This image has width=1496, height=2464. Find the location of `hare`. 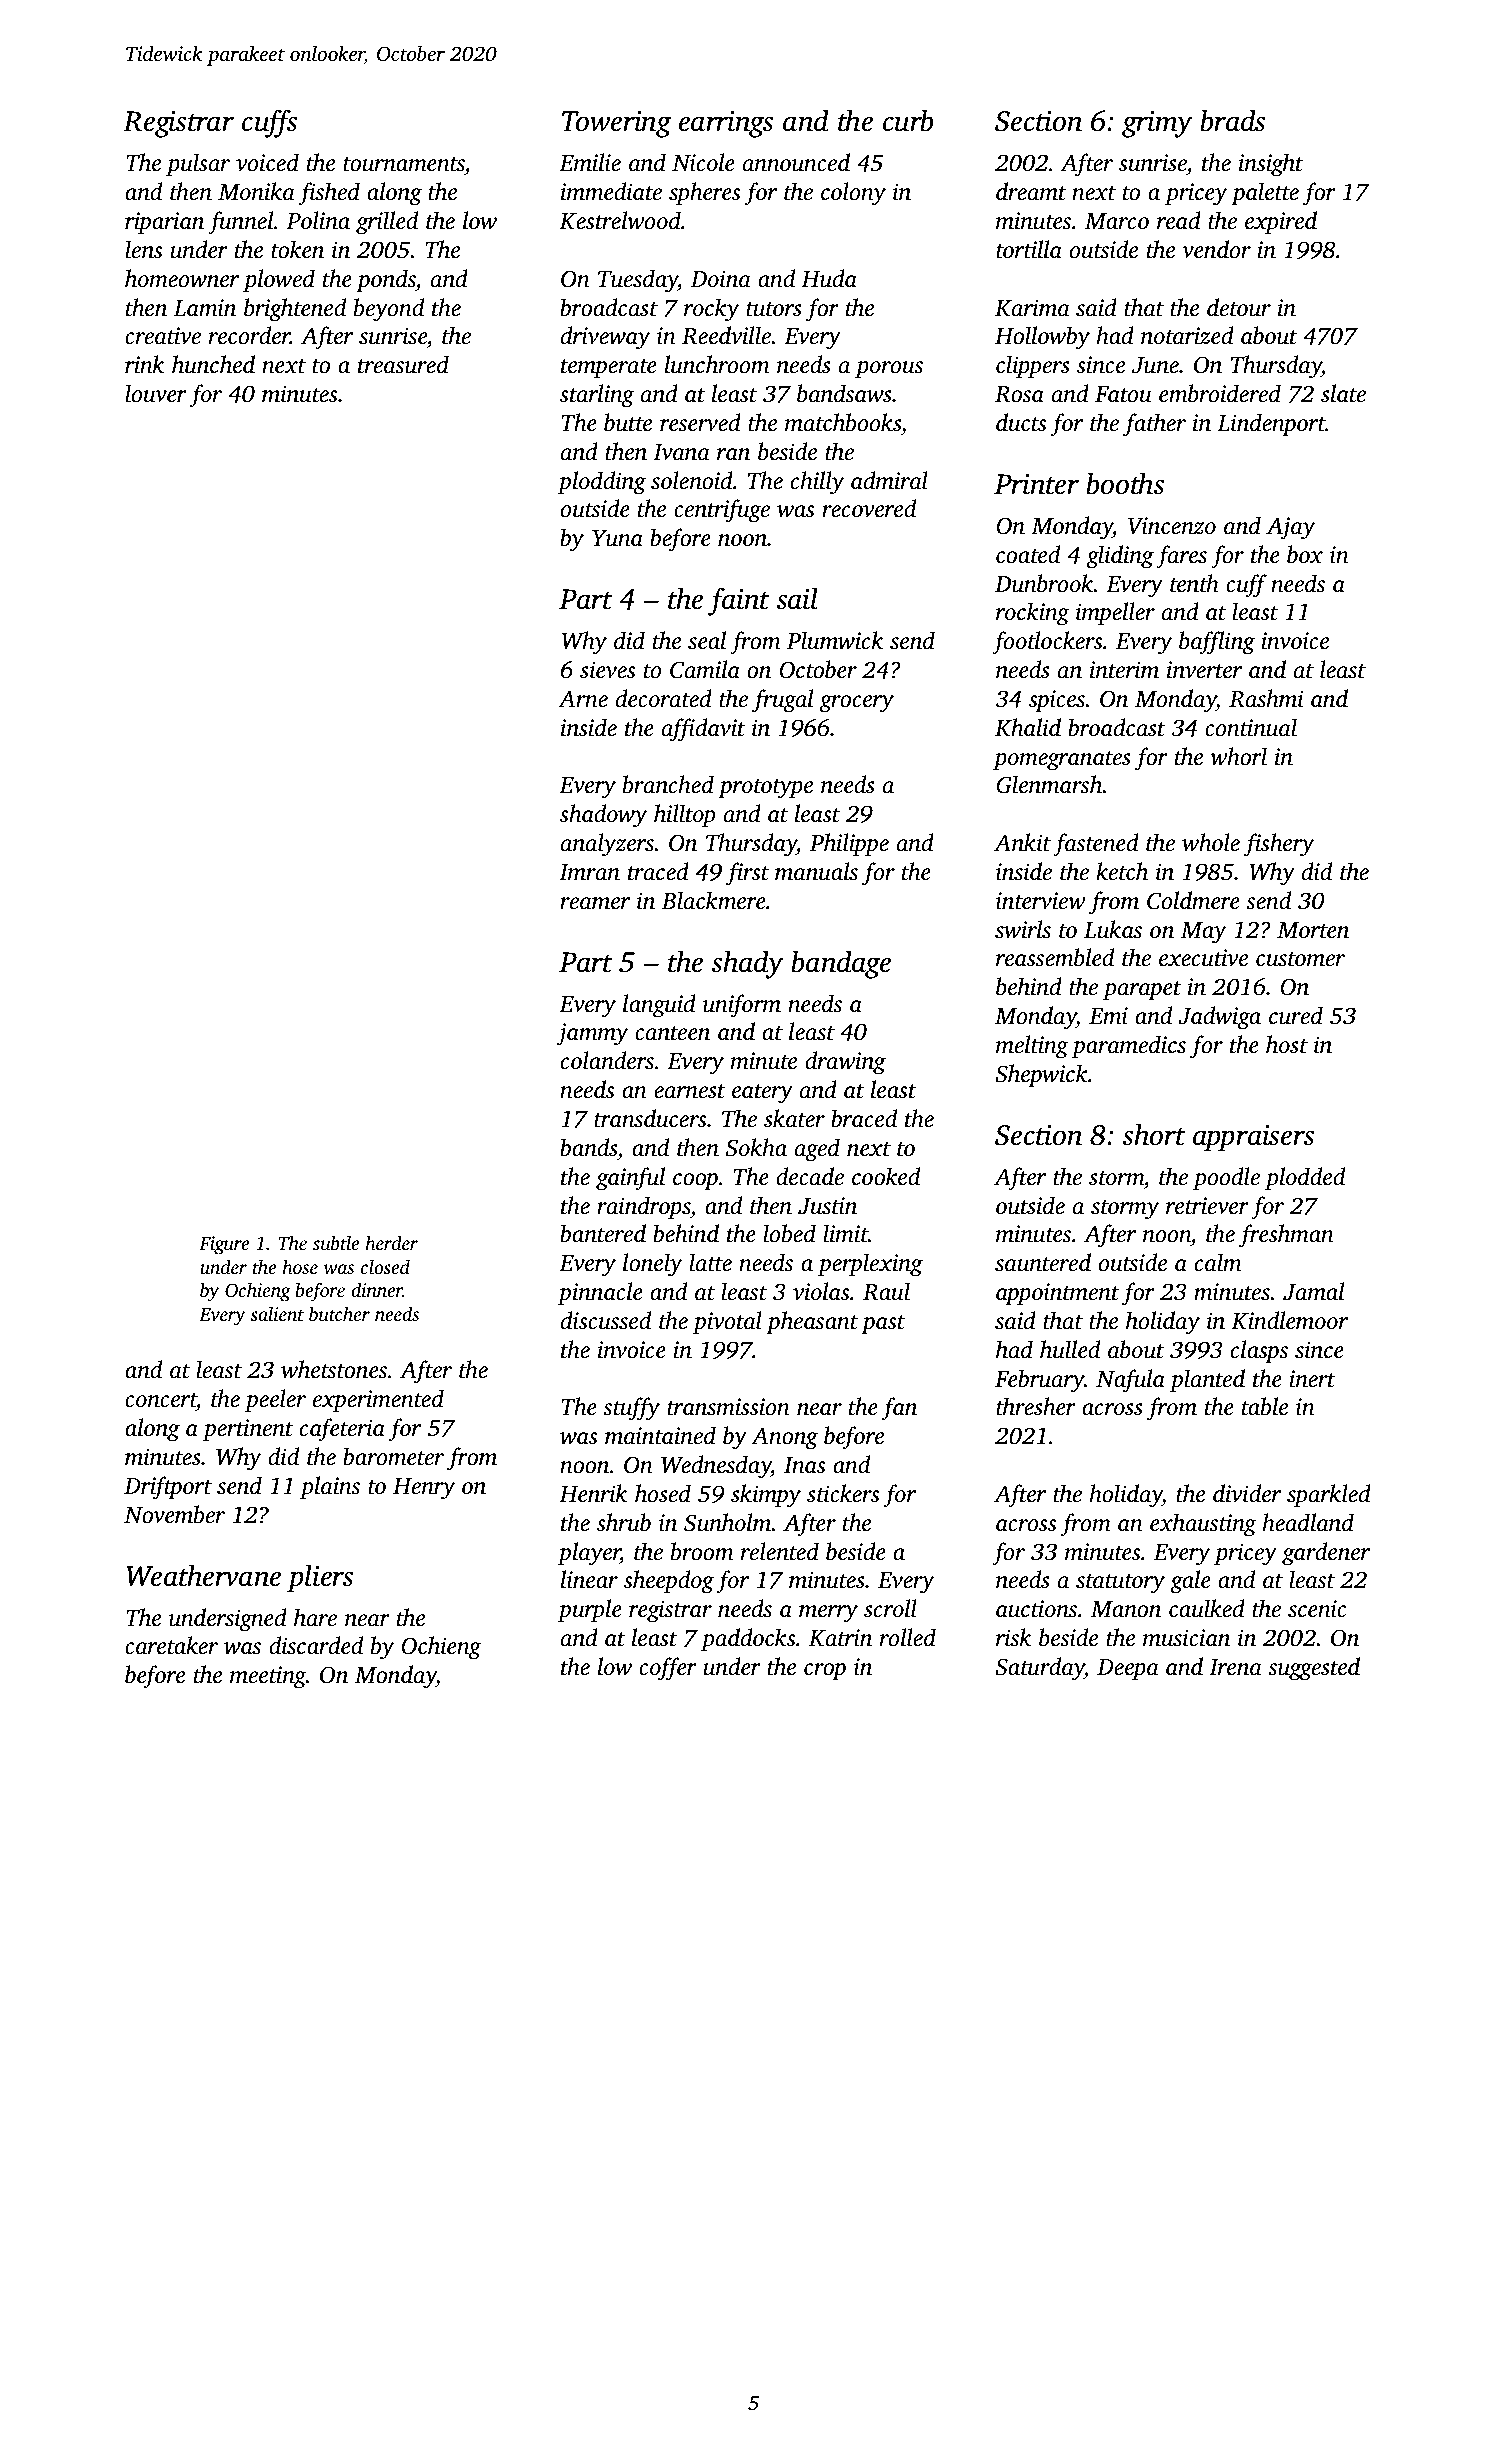

hare is located at coordinates (315, 1617).
